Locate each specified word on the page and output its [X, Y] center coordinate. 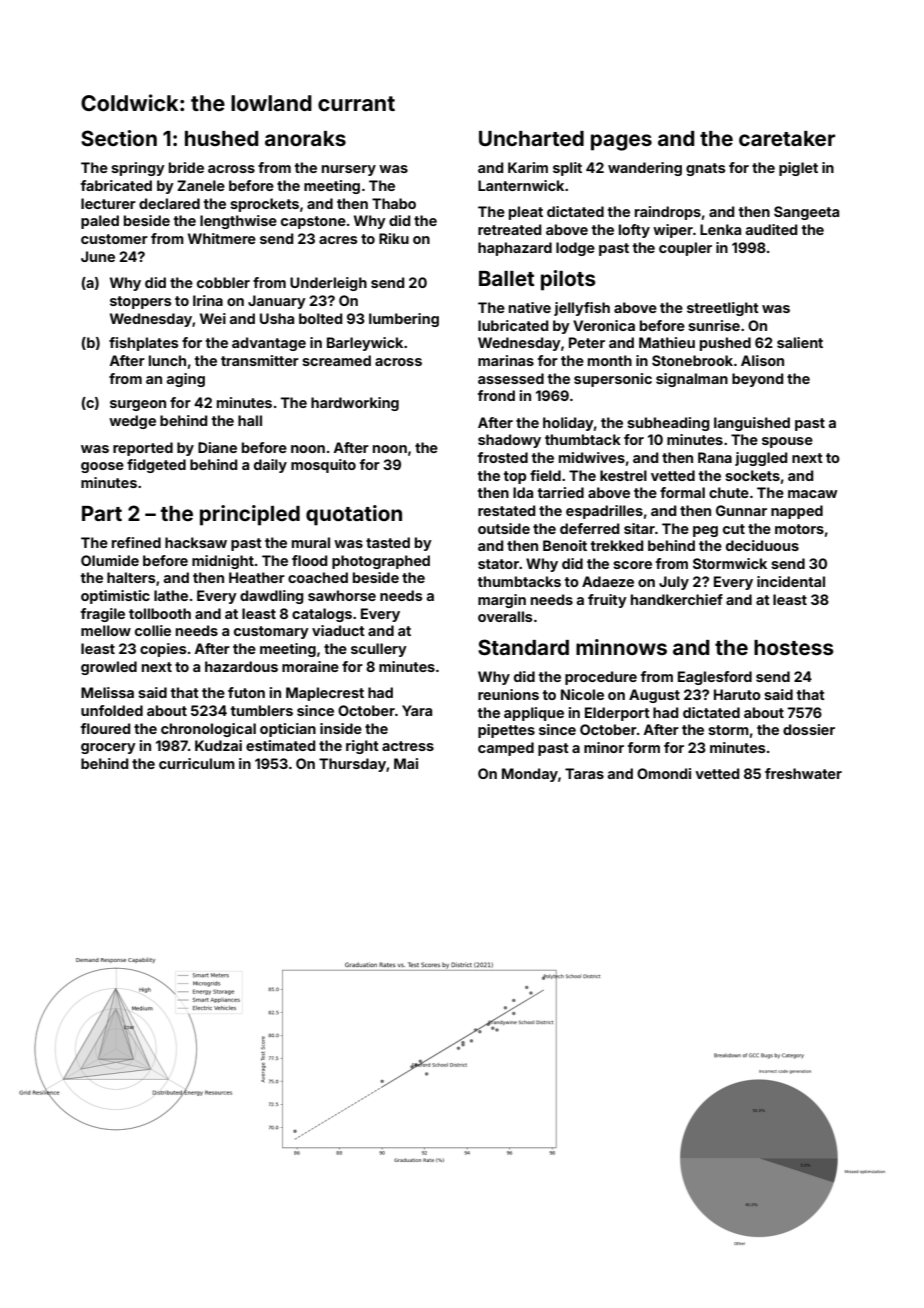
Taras [584, 773]
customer [114, 239]
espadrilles [604, 512]
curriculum [197, 763]
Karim [528, 167]
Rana [715, 457]
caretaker [787, 138]
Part [102, 513]
